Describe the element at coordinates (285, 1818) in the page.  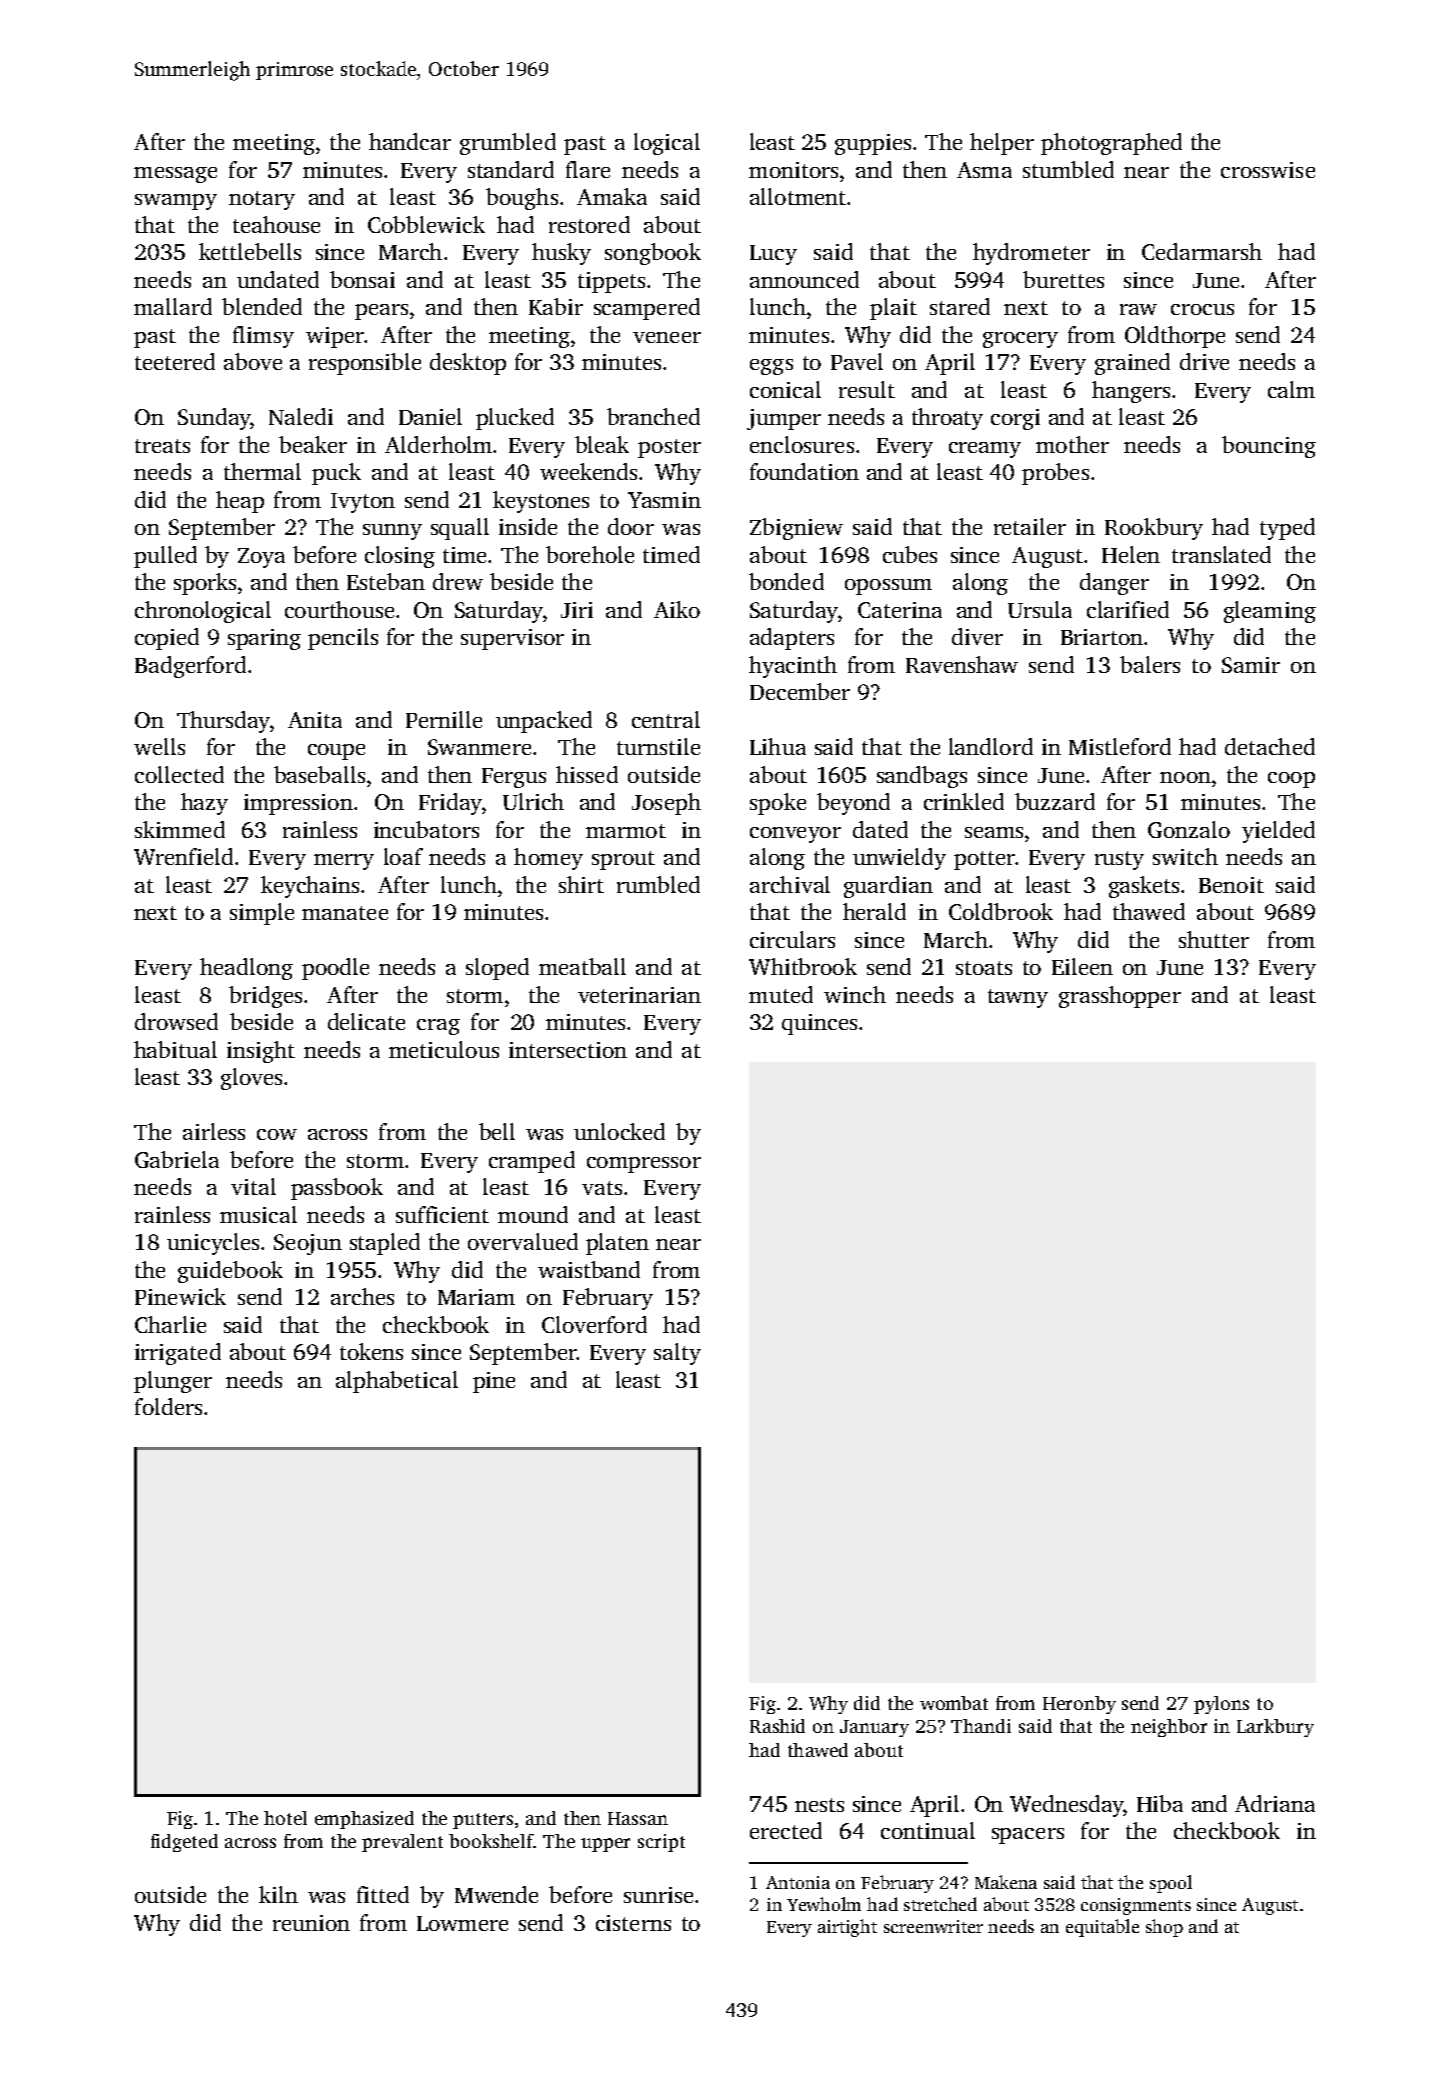
I see `hotel` at that location.
